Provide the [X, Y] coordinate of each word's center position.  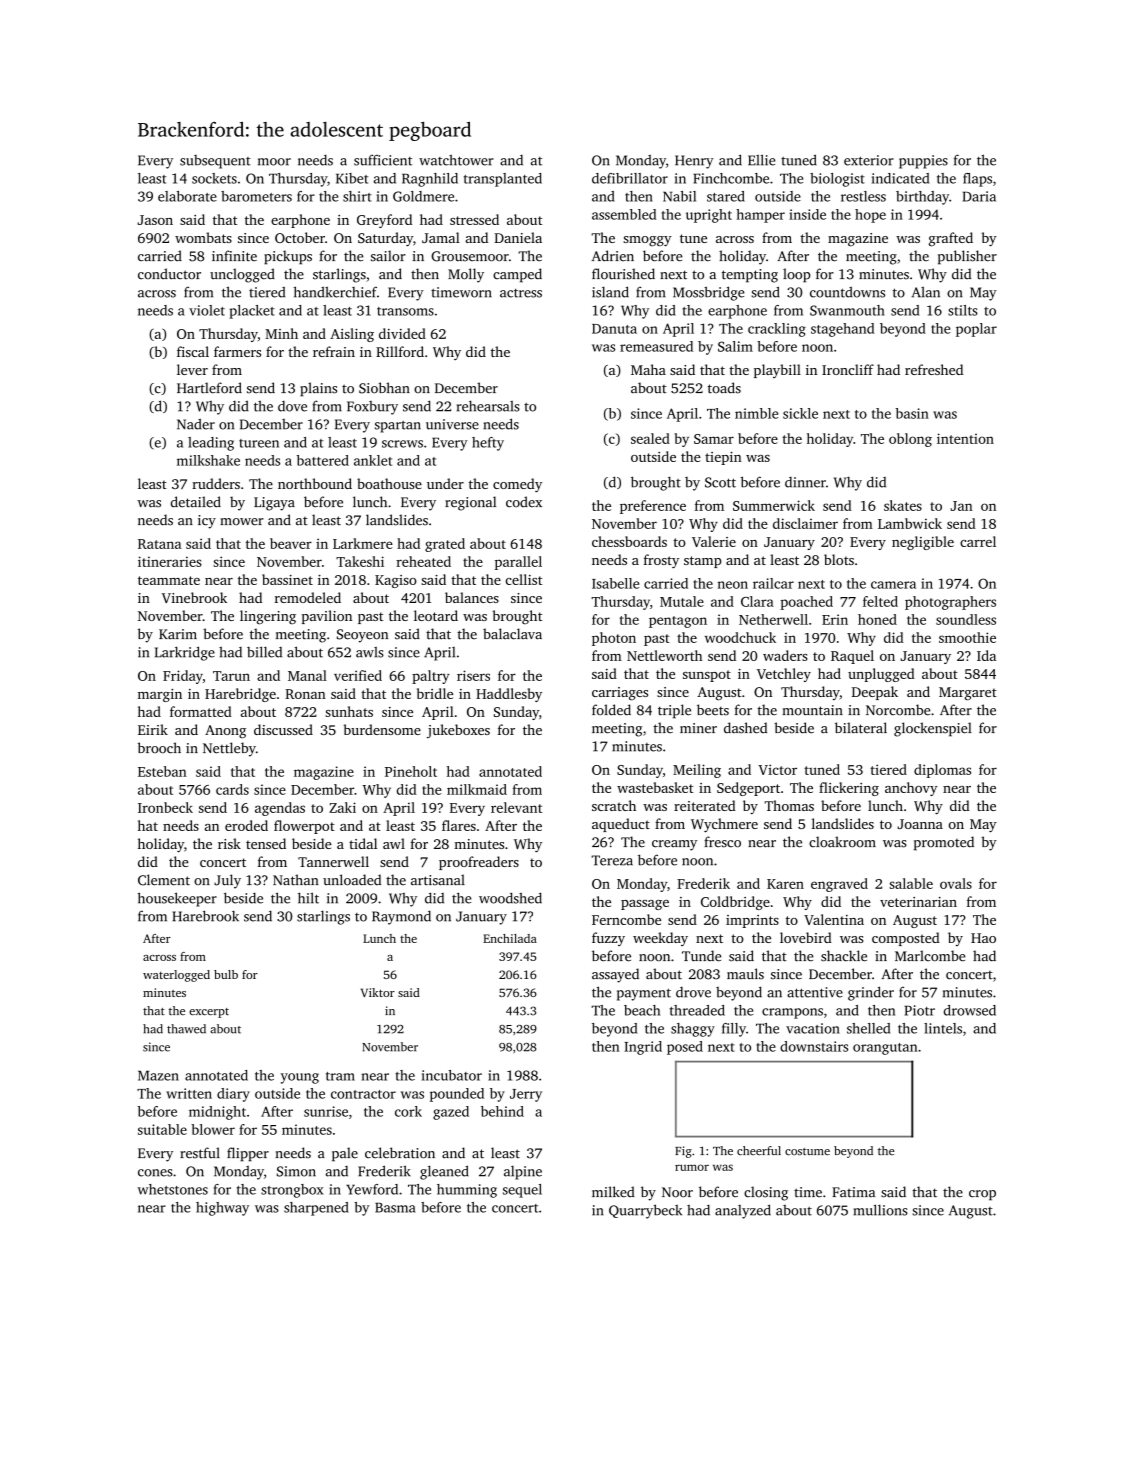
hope [870, 216]
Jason [155, 220]
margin [160, 695]
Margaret [968, 694]
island [610, 292]
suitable [162, 1129]
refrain [334, 351]
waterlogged [176, 976]
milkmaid [477, 789]
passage [645, 905]
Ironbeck [165, 807]
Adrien [613, 256]
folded [611, 710]
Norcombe [898, 710]
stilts [963, 310]
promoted [944, 843]
